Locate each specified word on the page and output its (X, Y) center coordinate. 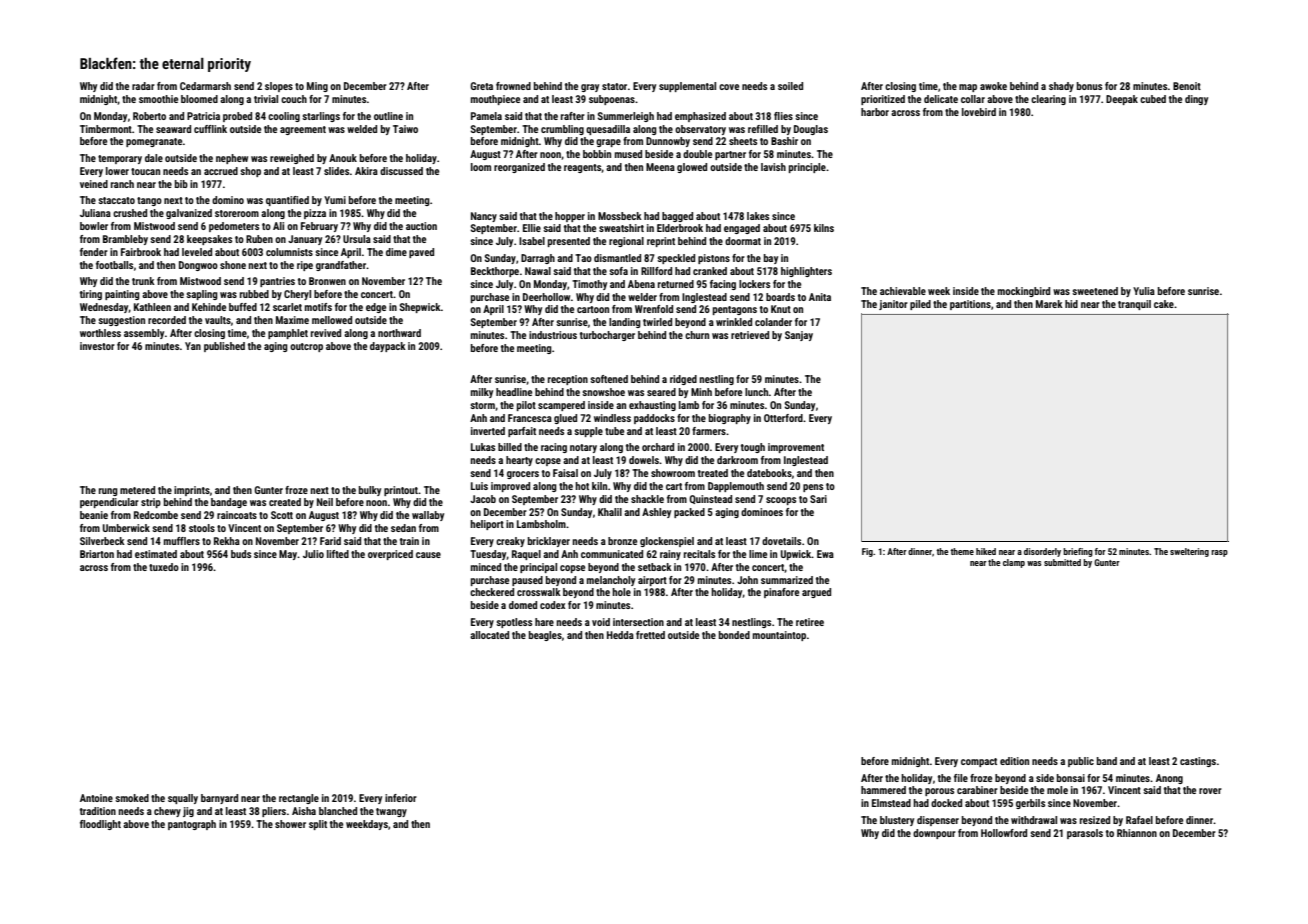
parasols (1085, 834)
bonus (1089, 86)
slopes (279, 87)
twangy (391, 812)
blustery (897, 821)
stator (614, 86)
